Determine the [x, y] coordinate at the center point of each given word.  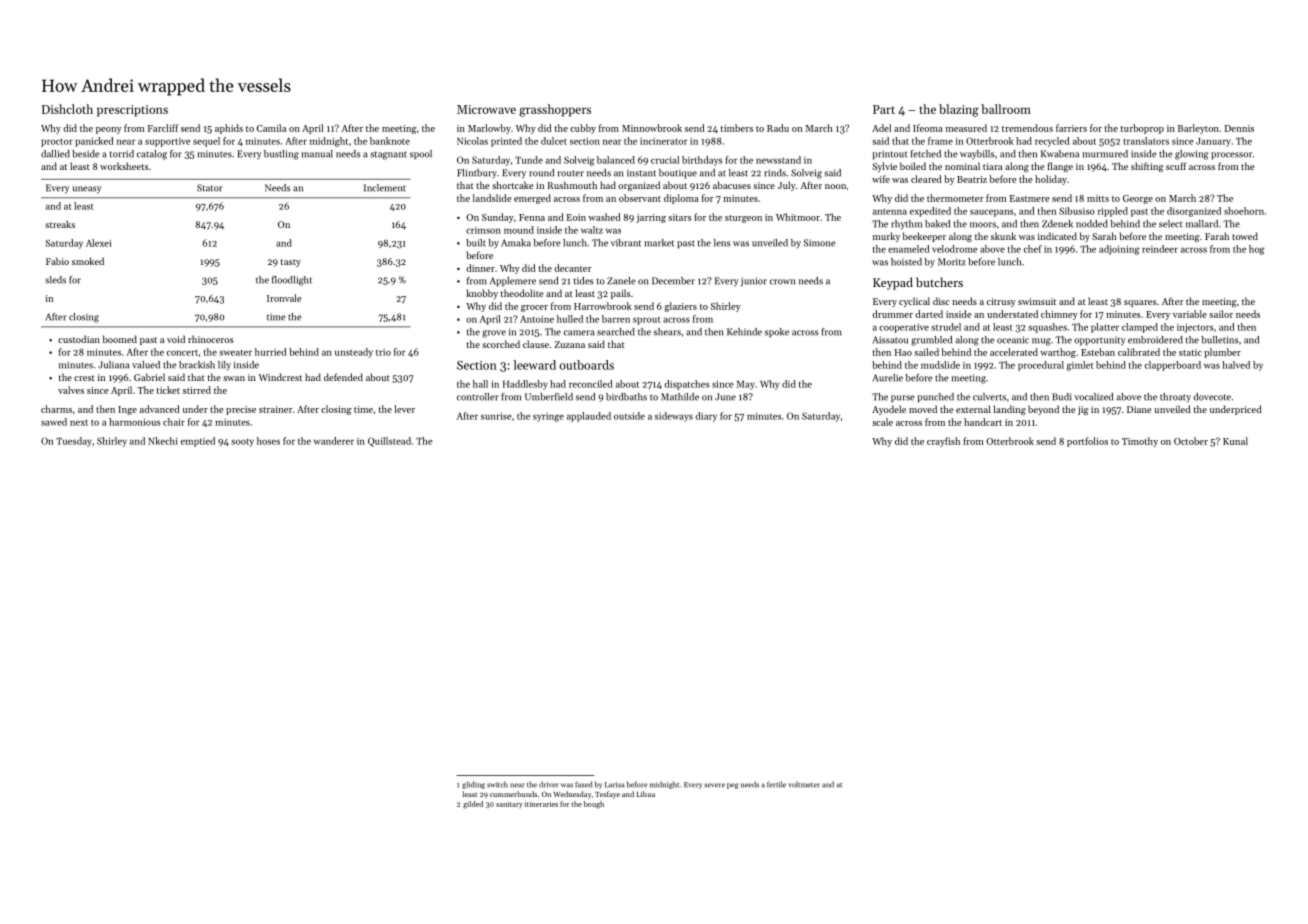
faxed [583, 784]
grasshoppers [555, 110]
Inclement [385, 188]
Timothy [1140, 442]
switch [497, 784]
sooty [242, 443]
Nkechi [163, 441]
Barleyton [1198, 129]
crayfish [943, 442]
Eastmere [1030, 198]
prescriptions [132, 111]
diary [706, 417]
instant [641, 173]
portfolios [1087, 442]
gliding [473, 785]
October [1191, 441]
